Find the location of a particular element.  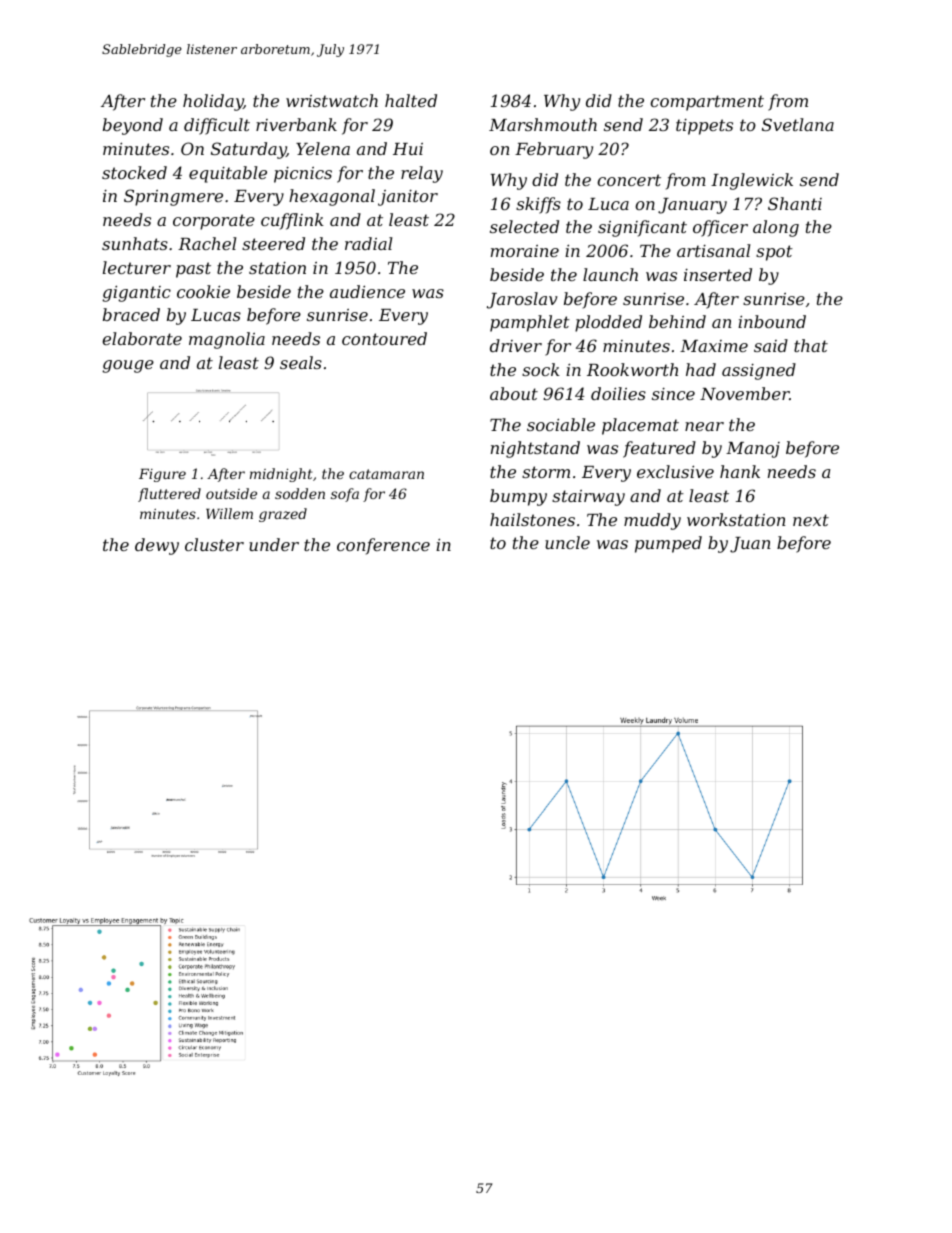

gouge is located at coordinates (128, 366).
